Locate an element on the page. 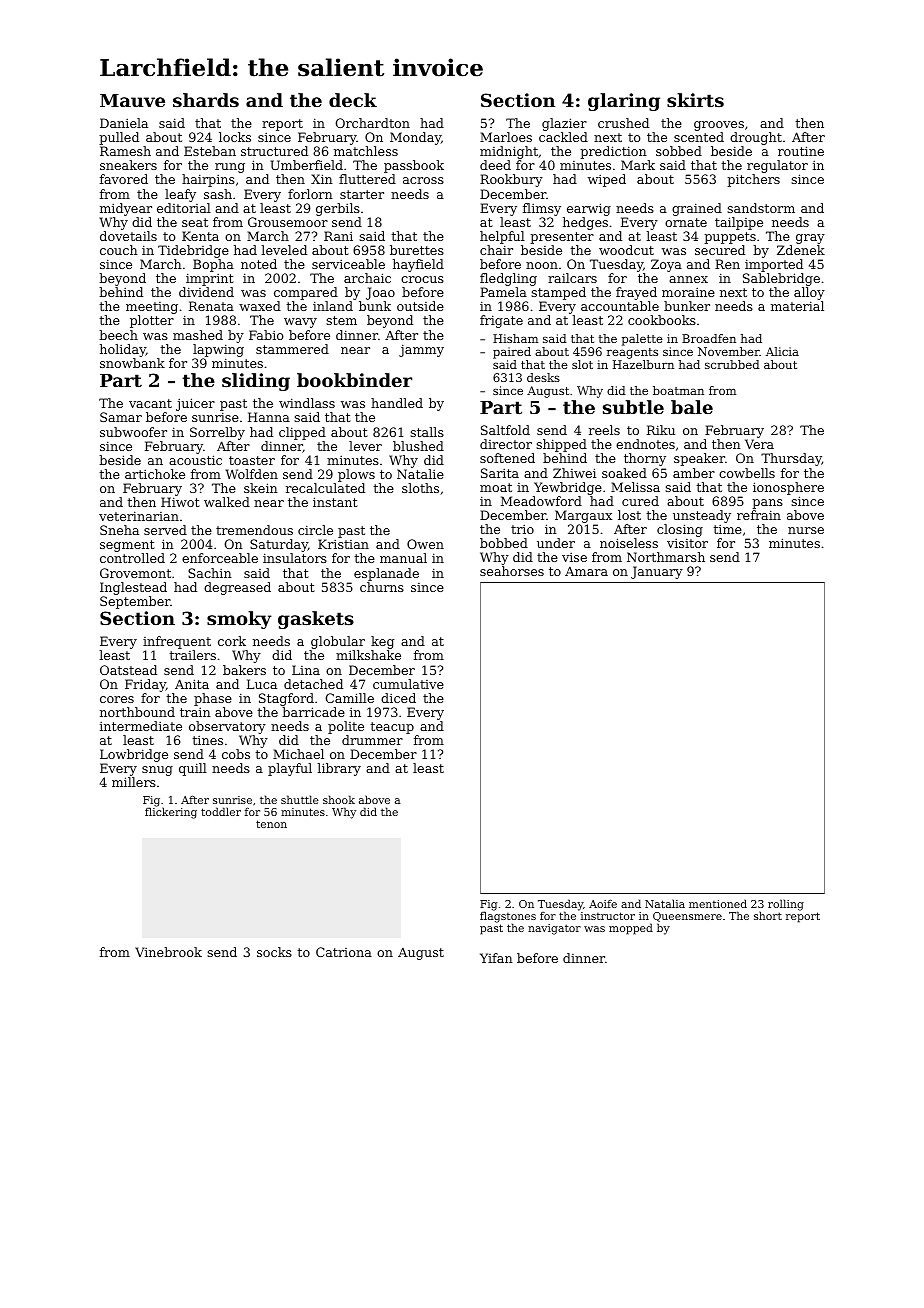 This page has height=1308, width=924. Mauve is located at coordinates (132, 100).
